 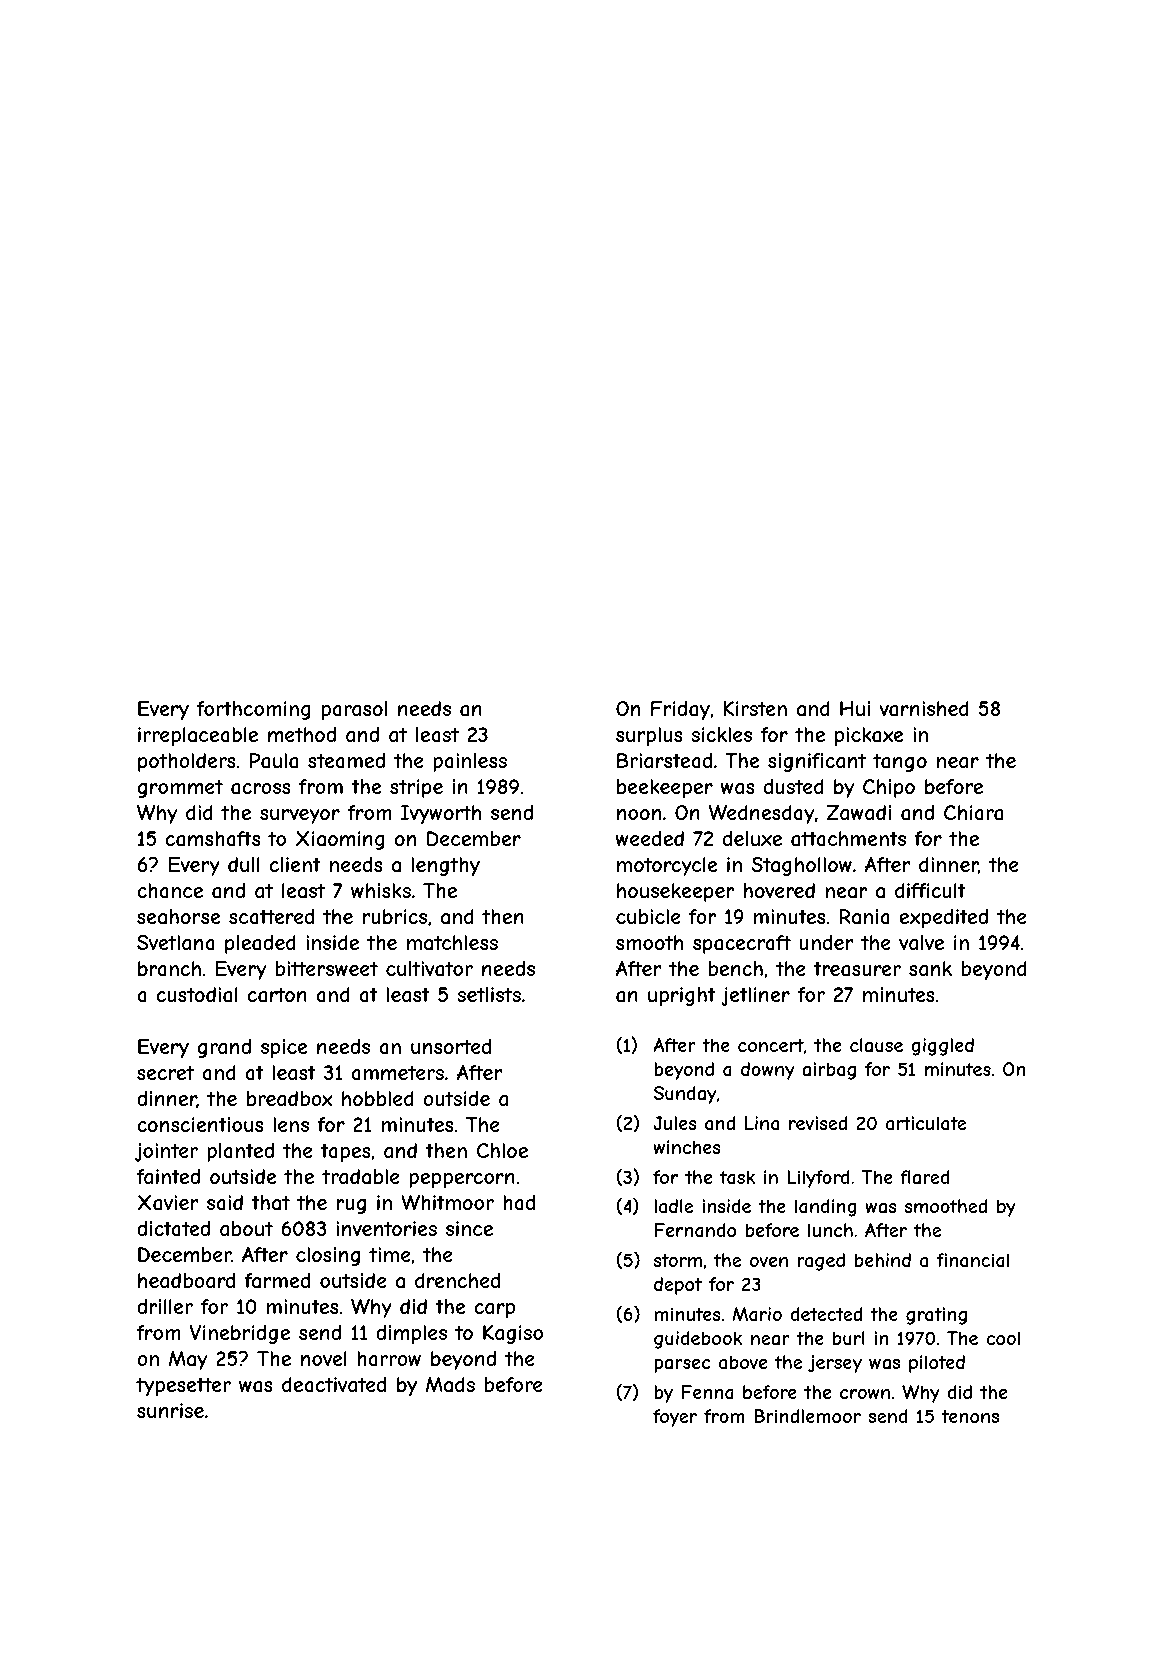 I want to click on sunrise, so click(x=170, y=1410).
